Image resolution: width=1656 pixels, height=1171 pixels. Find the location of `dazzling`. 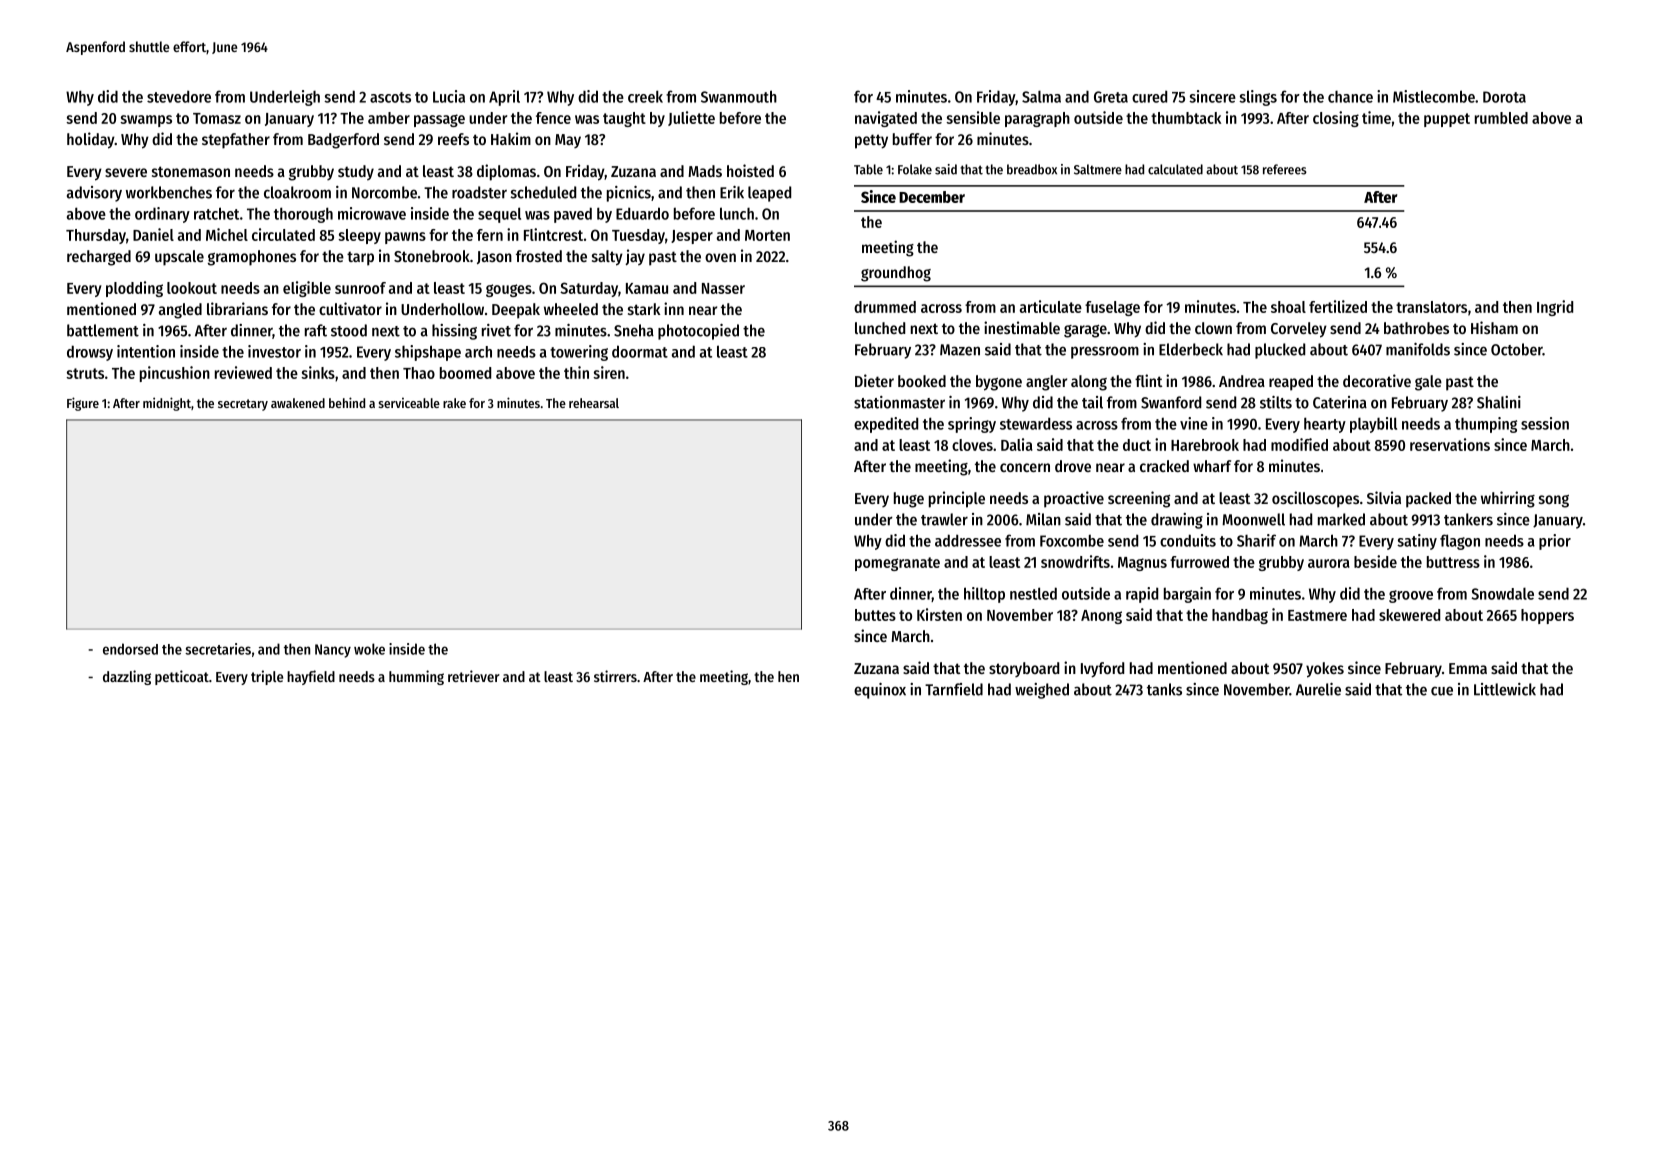

dazzling is located at coordinates (127, 677).
